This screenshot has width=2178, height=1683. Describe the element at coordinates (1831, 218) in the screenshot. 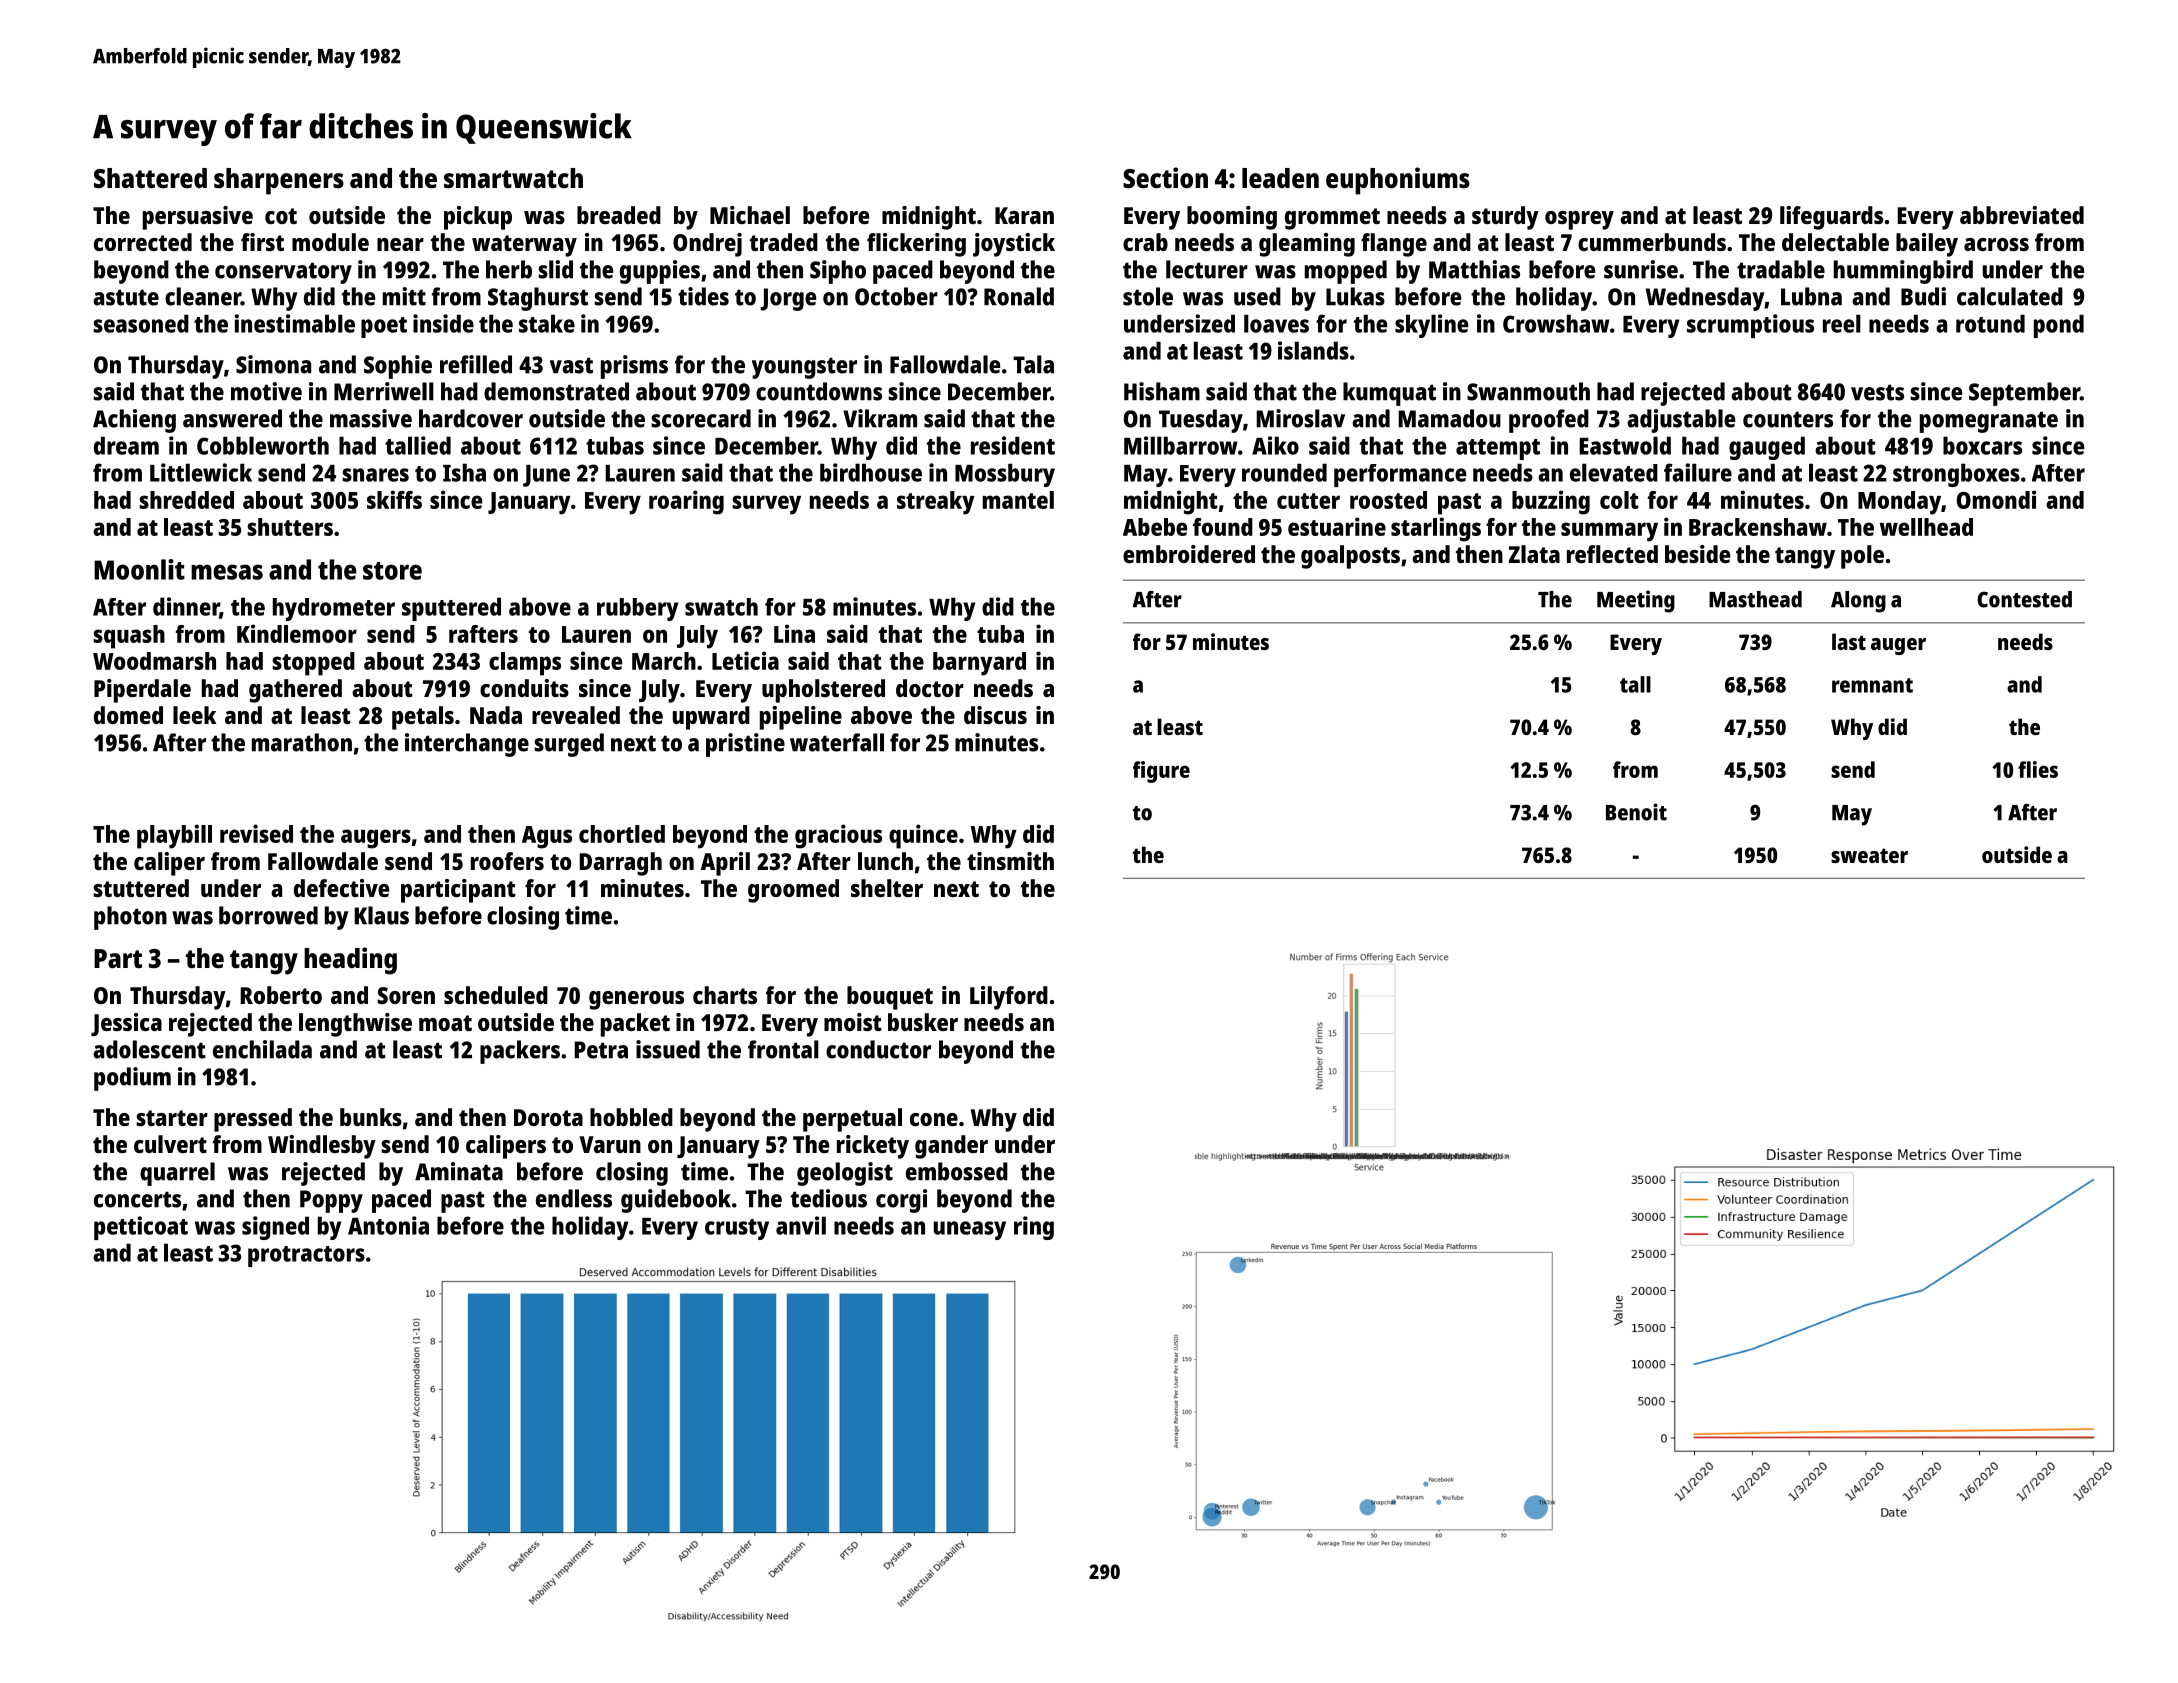

I see `lifeguards` at that location.
